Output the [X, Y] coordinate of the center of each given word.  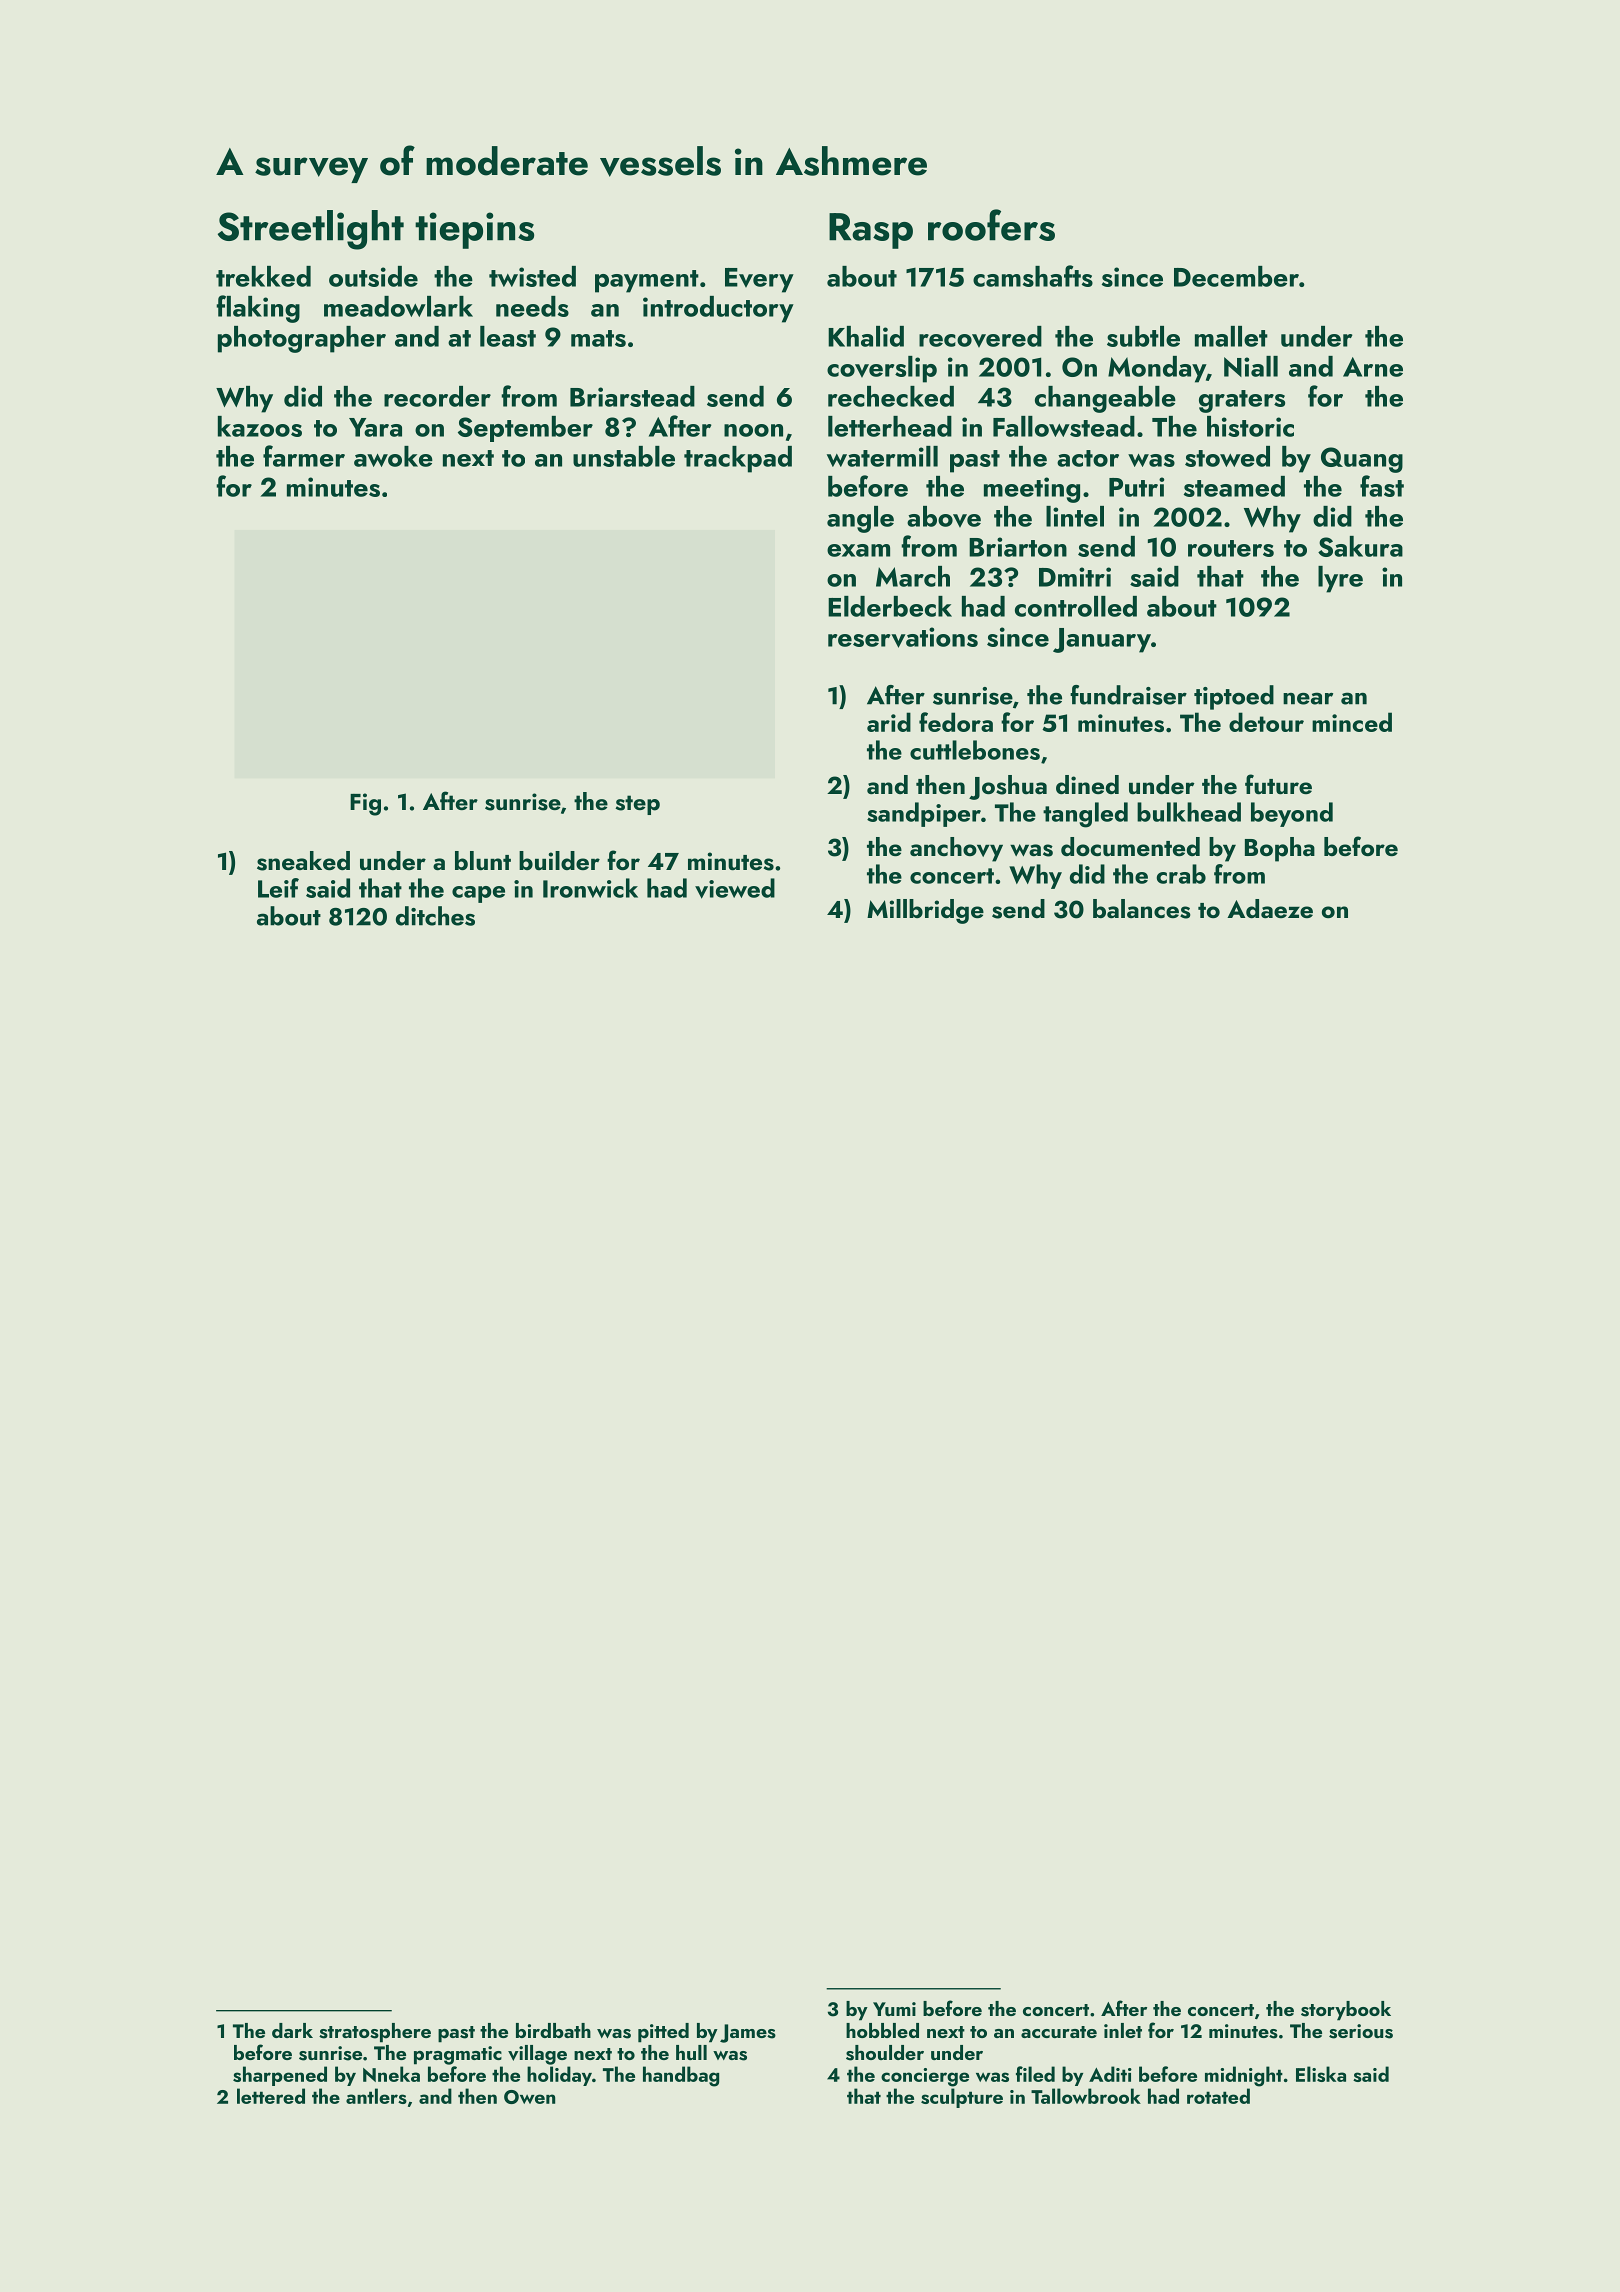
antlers [376, 2096]
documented [1130, 847]
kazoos [260, 426]
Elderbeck [890, 606]
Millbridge [925, 911]
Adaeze [1270, 908]
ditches [435, 916]
